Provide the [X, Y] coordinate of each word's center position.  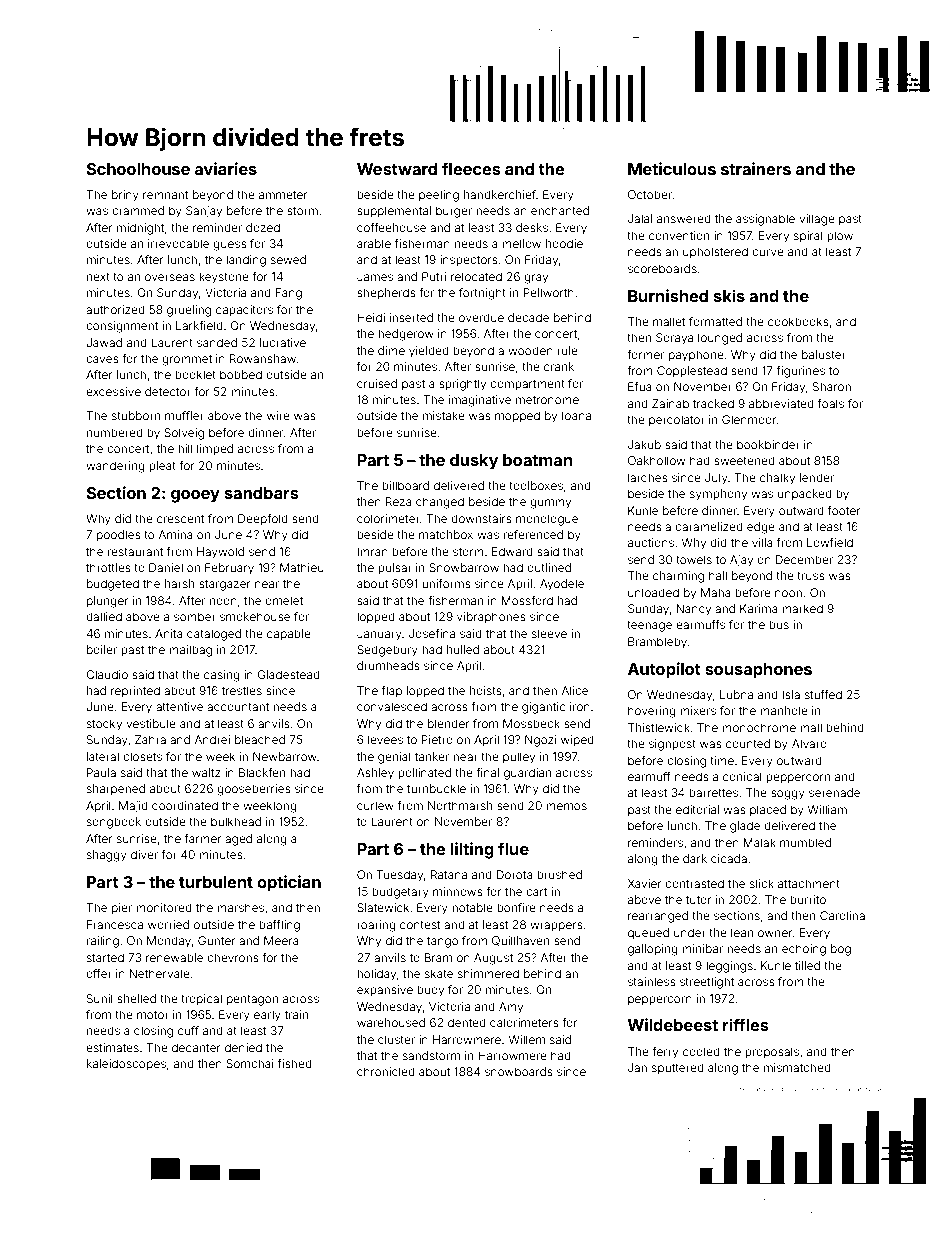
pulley [519, 758]
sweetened [744, 460]
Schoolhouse [138, 169]
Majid [133, 807]
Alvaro [809, 743]
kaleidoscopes [126, 1065]
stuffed [823, 694]
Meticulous [672, 168]
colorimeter [388, 518]
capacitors [244, 311]
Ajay [741, 561]
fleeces [471, 168]
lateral [103, 756]
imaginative [480, 401]
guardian [527, 774]
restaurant [135, 552]
